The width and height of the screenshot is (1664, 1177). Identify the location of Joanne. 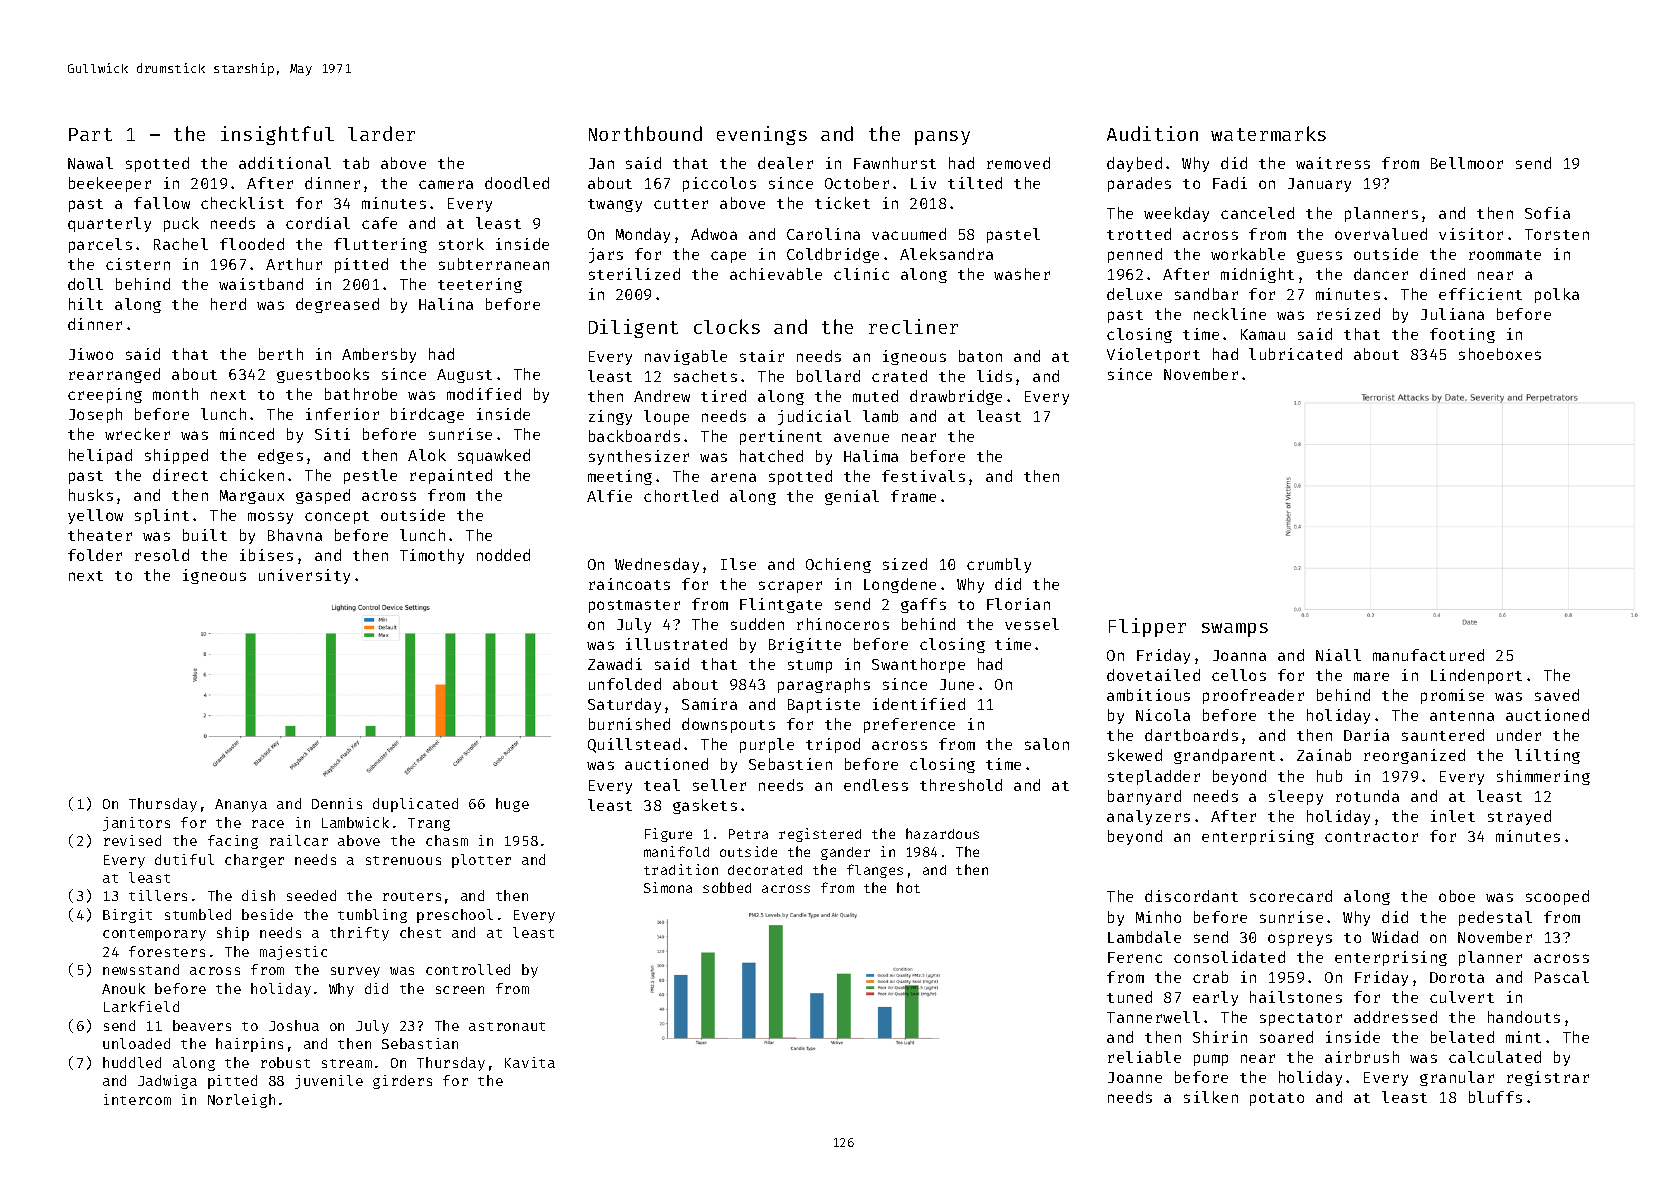
(1135, 1077).
